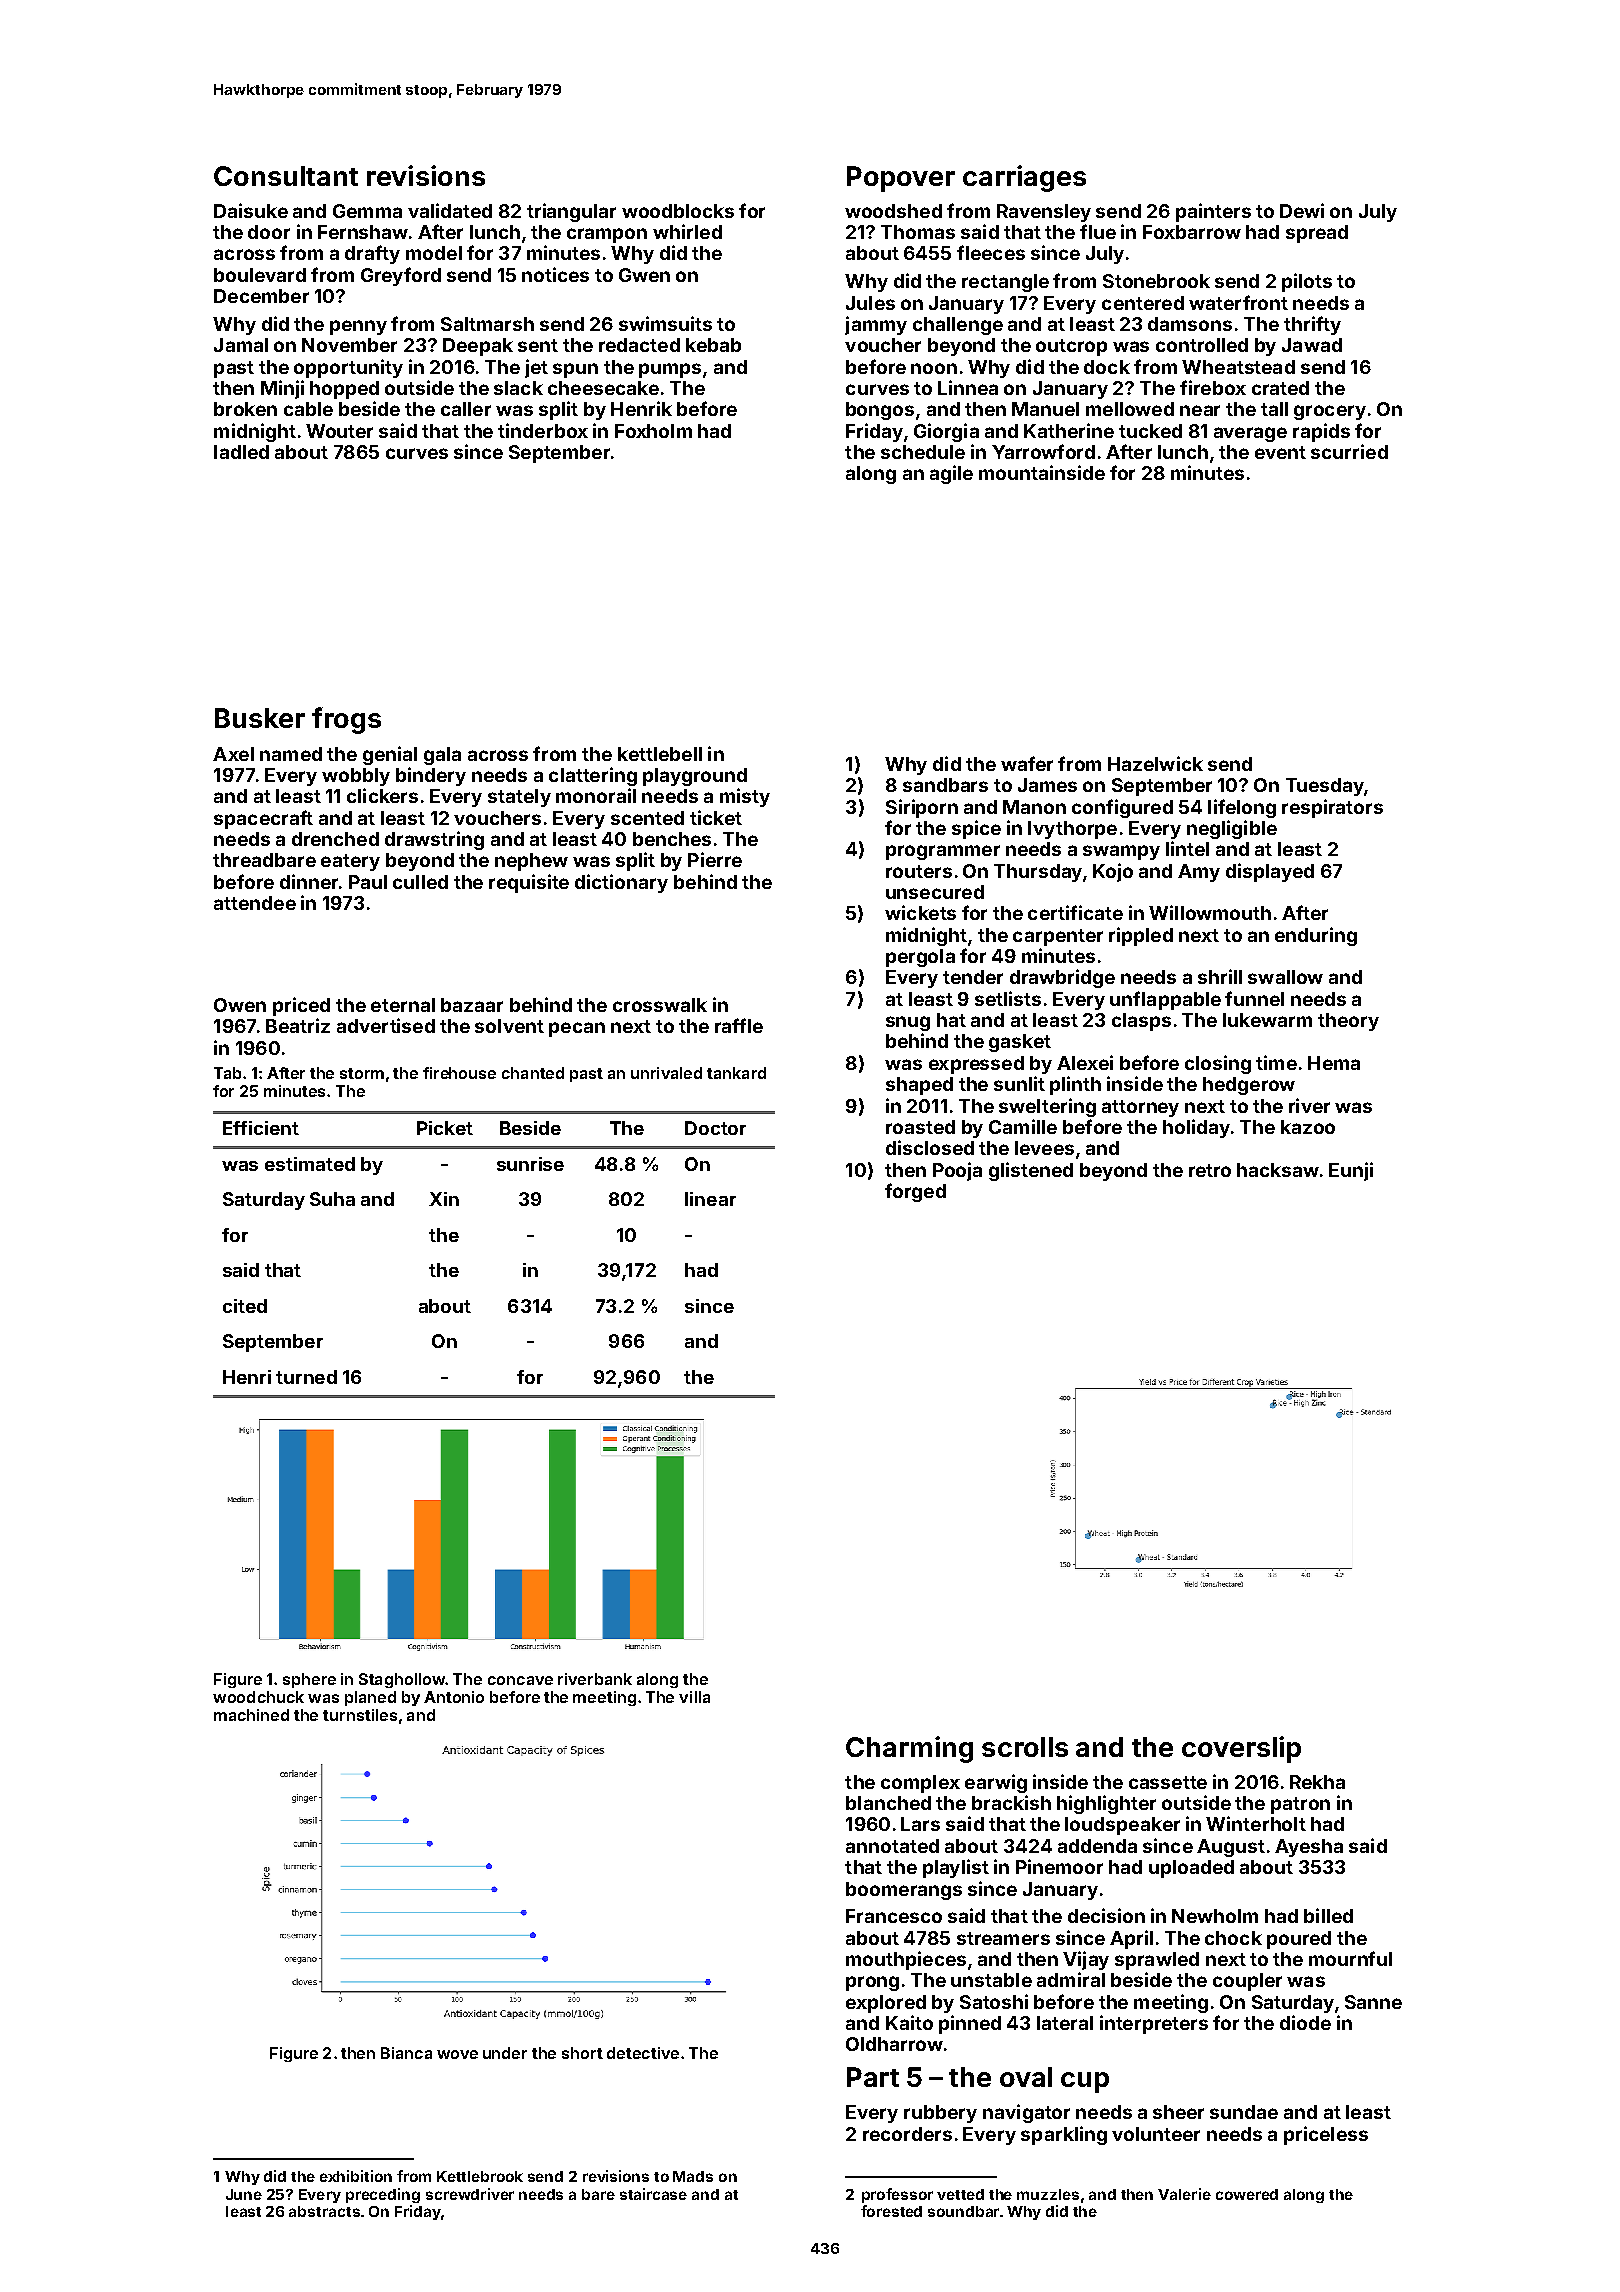 The image size is (1620, 2292). Describe the element at coordinates (356, 2176) in the screenshot. I see `exhibition` at that location.
